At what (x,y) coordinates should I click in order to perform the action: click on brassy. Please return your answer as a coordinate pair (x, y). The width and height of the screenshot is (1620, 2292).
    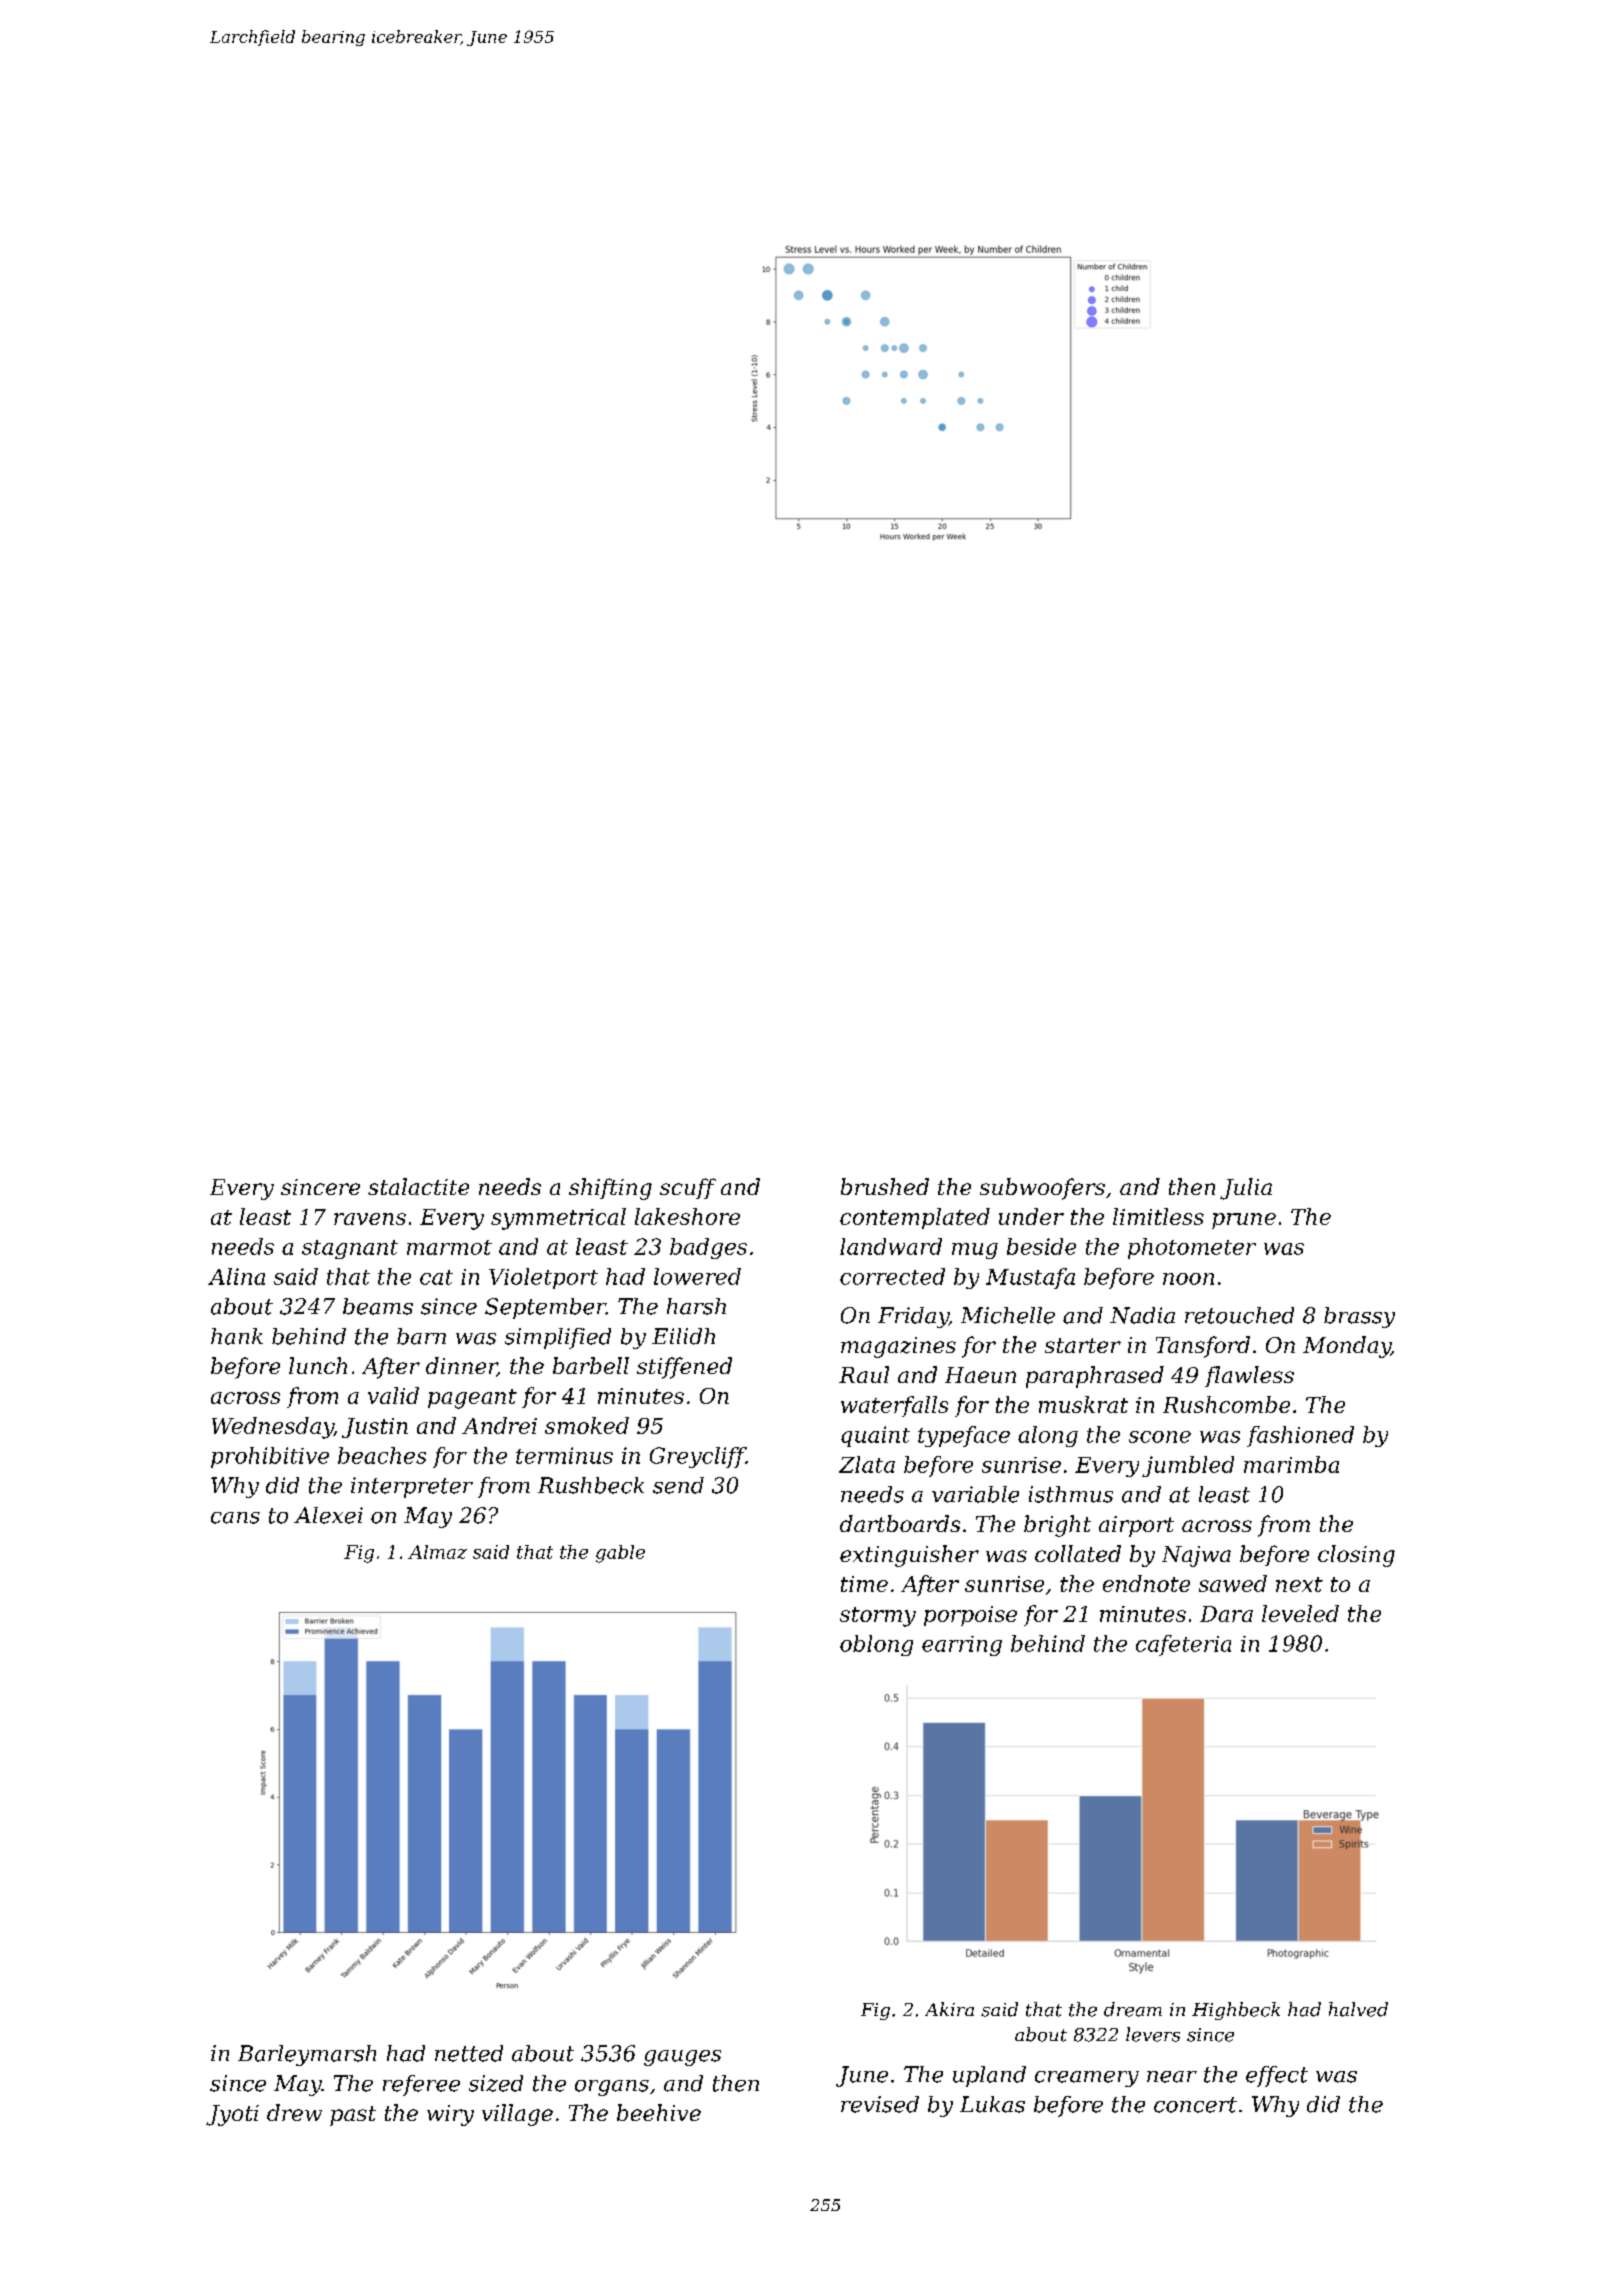
    Looking at the image, I should click on (1359, 1317).
